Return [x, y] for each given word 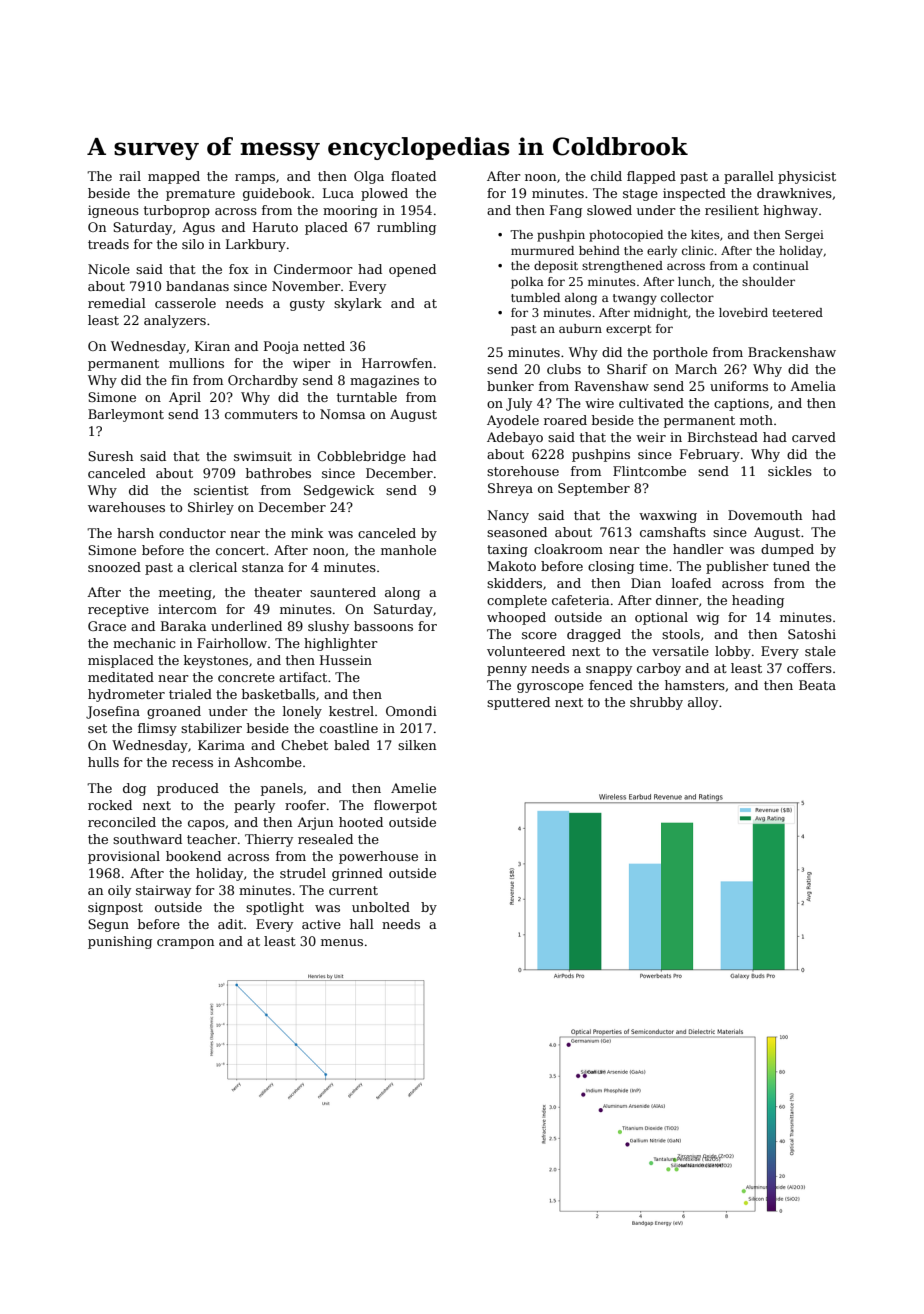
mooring [350, 211]
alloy [703, 703]
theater [278, 592]
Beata [817, 685]
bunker [510, 386]
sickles [790, 471]
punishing [120, 942]
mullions [196, 363]
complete [517, 601]
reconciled [122, 822]
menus [342, 942]
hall [362, 924]
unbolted [381, 907]
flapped [651, 177]
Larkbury [256, 245]
